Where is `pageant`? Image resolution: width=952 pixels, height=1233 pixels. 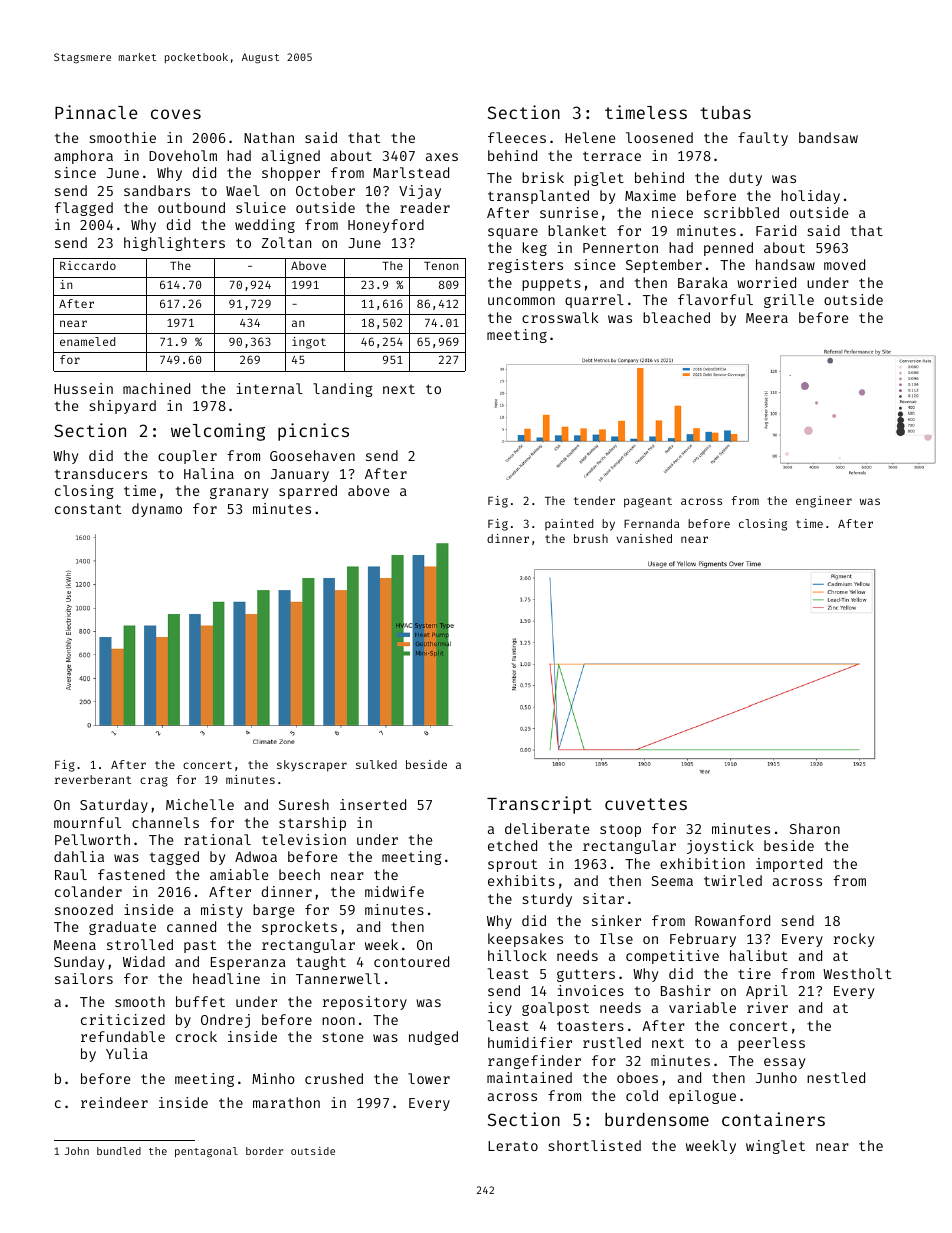
pageant is located at coordinates (648, 502).
